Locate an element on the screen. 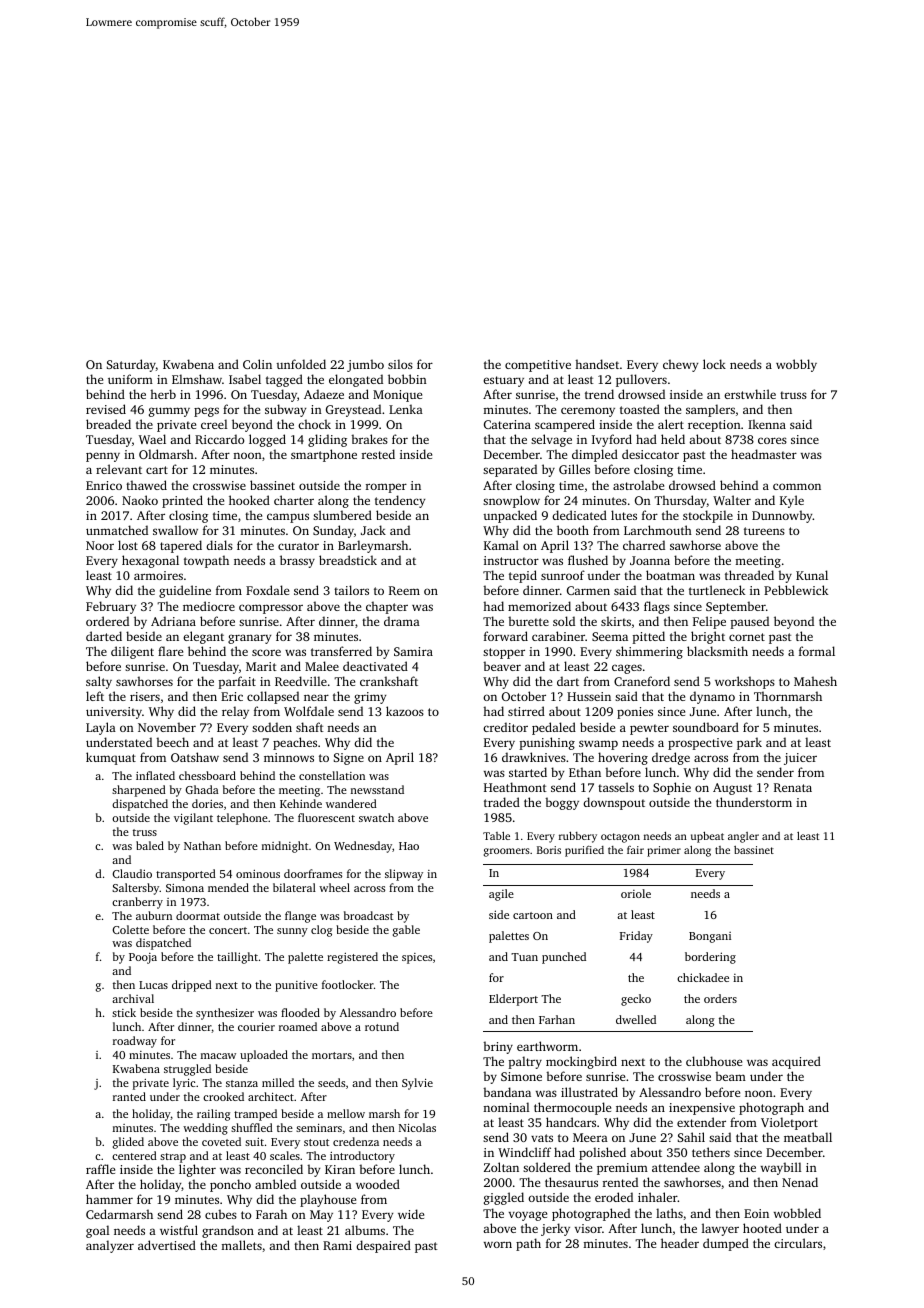  mockingbird is located at coordinates (581, 1062).
